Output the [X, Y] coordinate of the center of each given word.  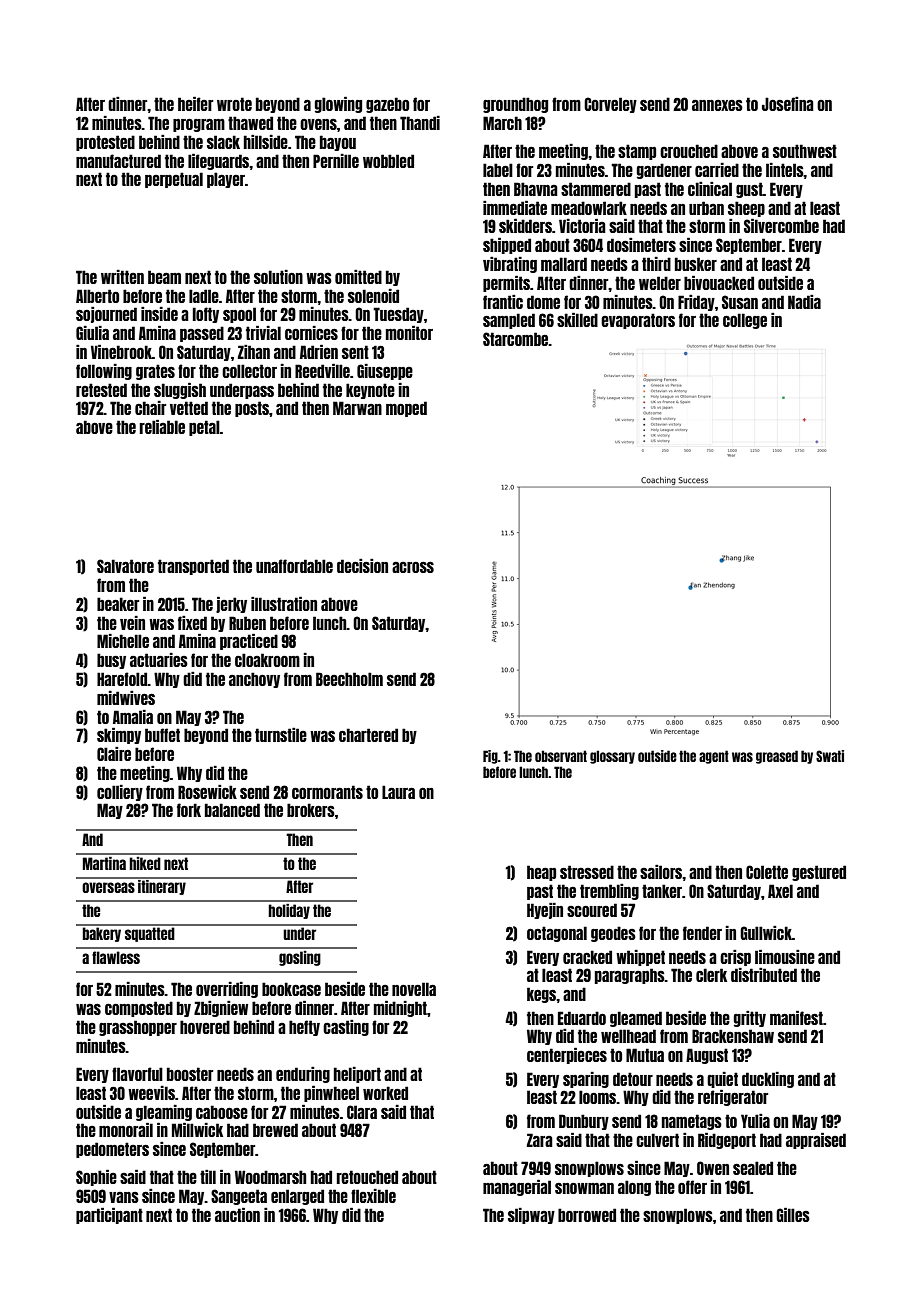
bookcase [291, 989]
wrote [234, 104]
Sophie [96, 1178]
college [745, 321]
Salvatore [125, 566]
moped [406, 409]
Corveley [610, 105]
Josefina [788, 104]
